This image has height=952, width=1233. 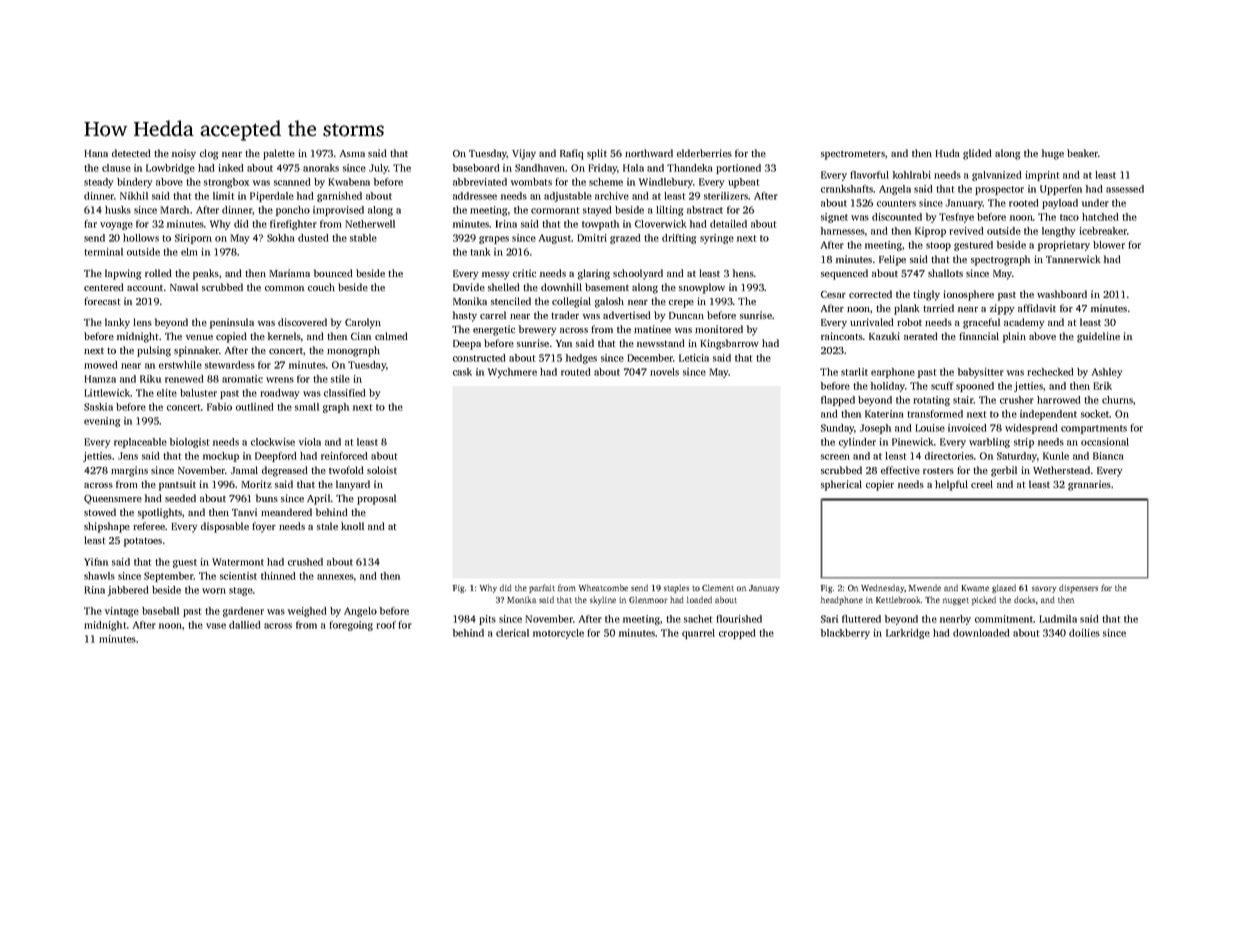 What do you see at coordinates (361, 336) in the image?
I see `Cian` at bounding box center [361, 336].
